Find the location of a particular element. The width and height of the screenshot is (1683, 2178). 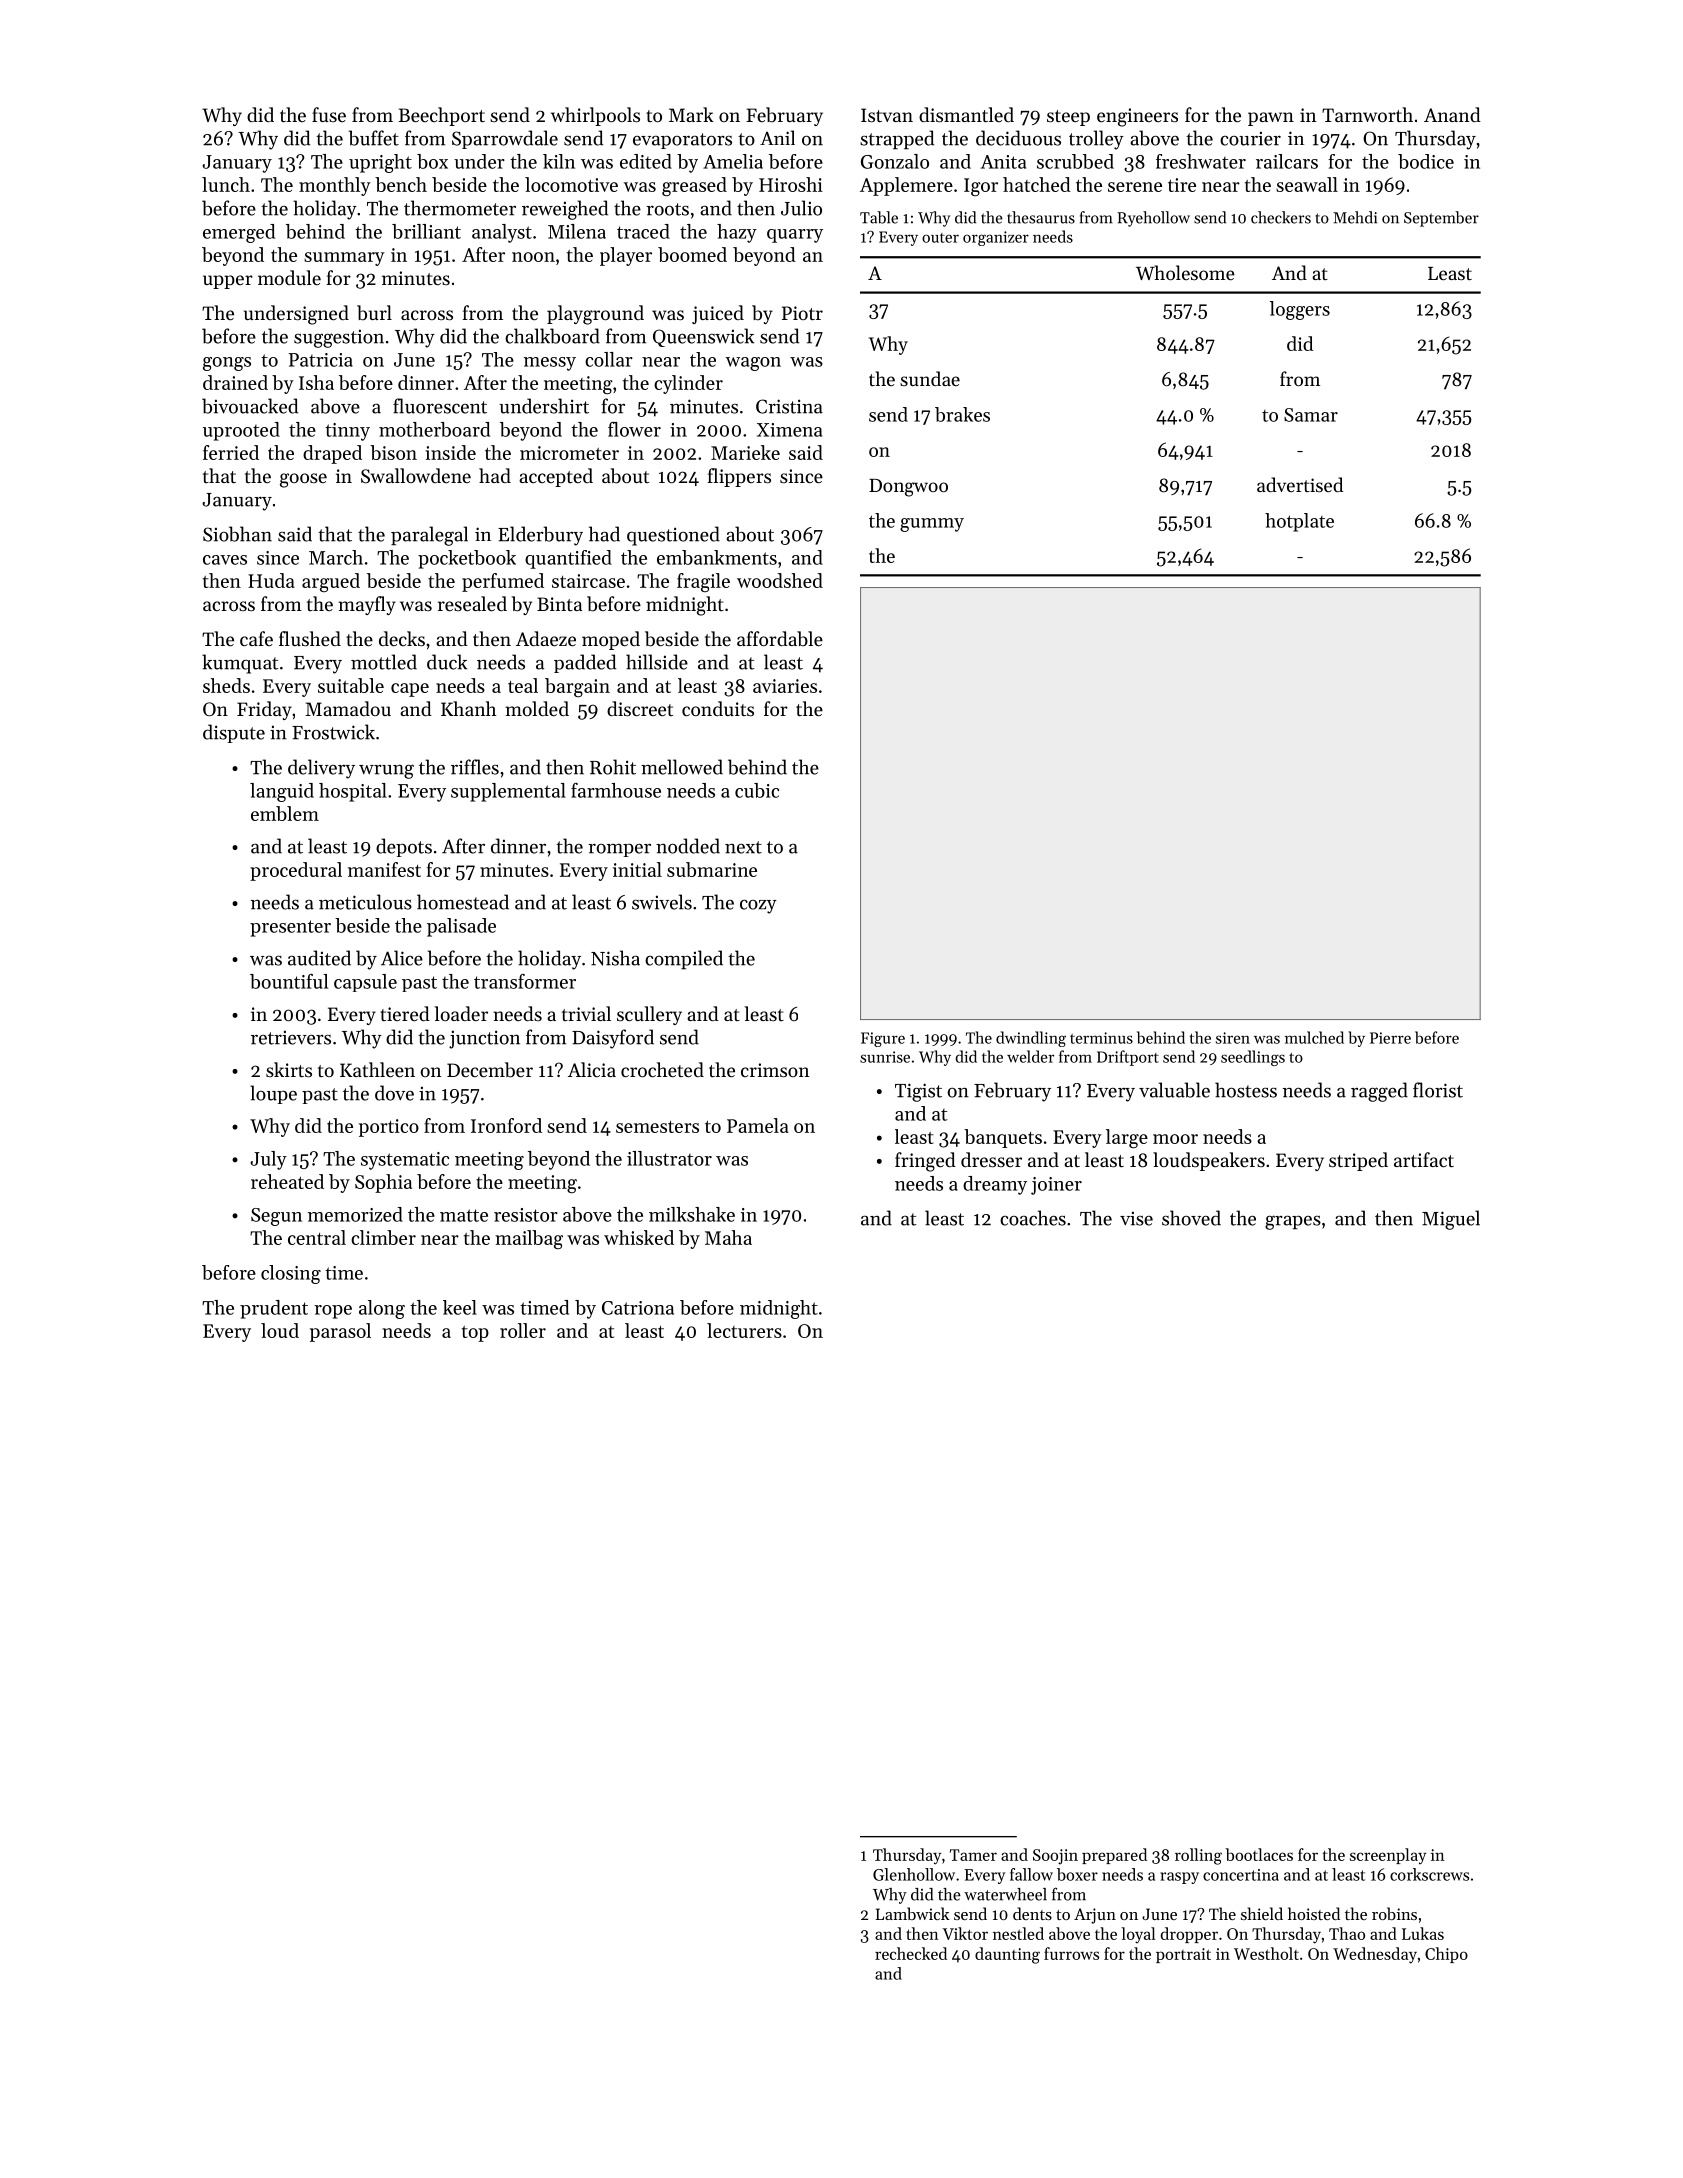

Mark is located at coordinates (691, 114).
